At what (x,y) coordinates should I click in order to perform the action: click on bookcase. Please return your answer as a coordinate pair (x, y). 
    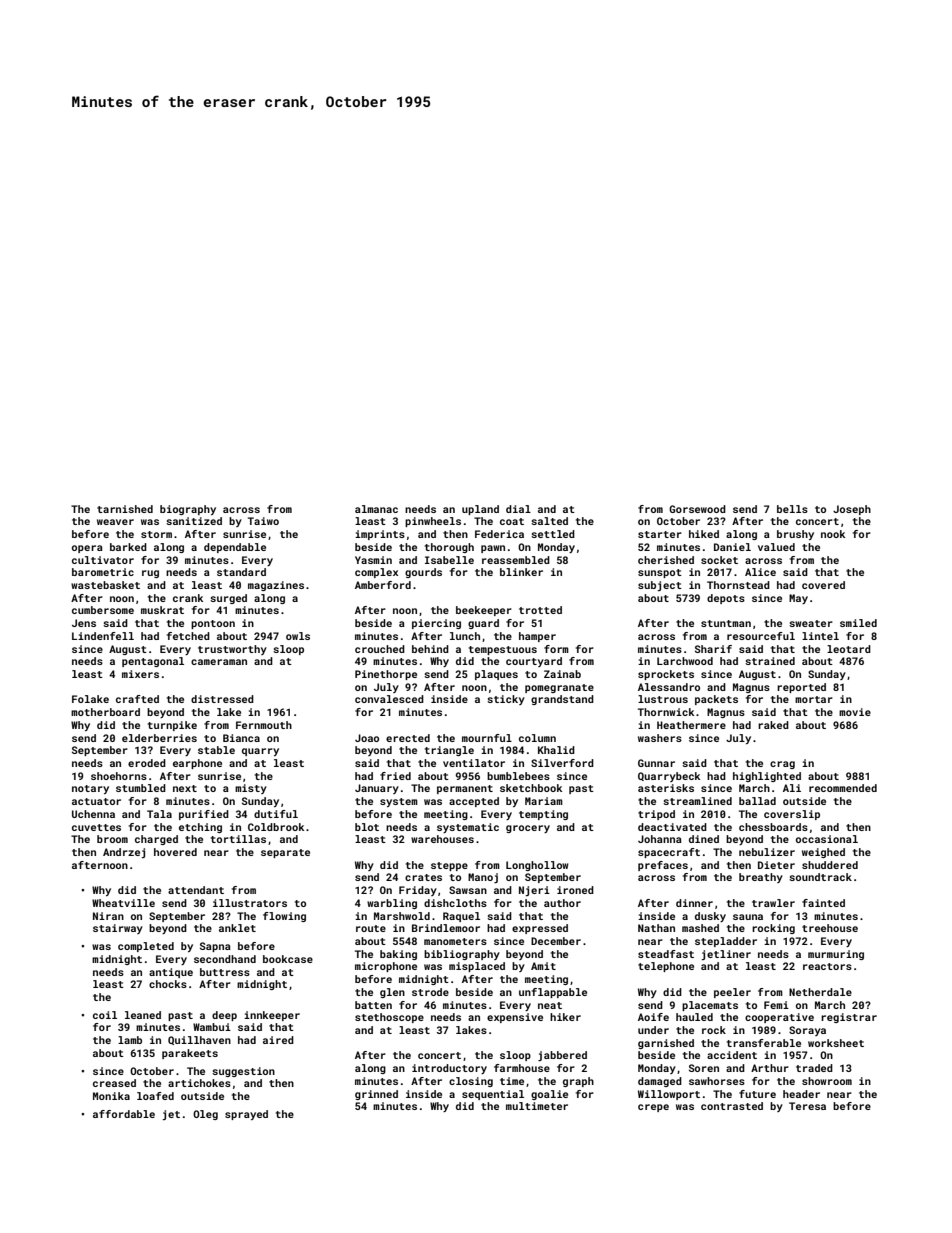
    Looking at the image, I should click on (288, 959).
